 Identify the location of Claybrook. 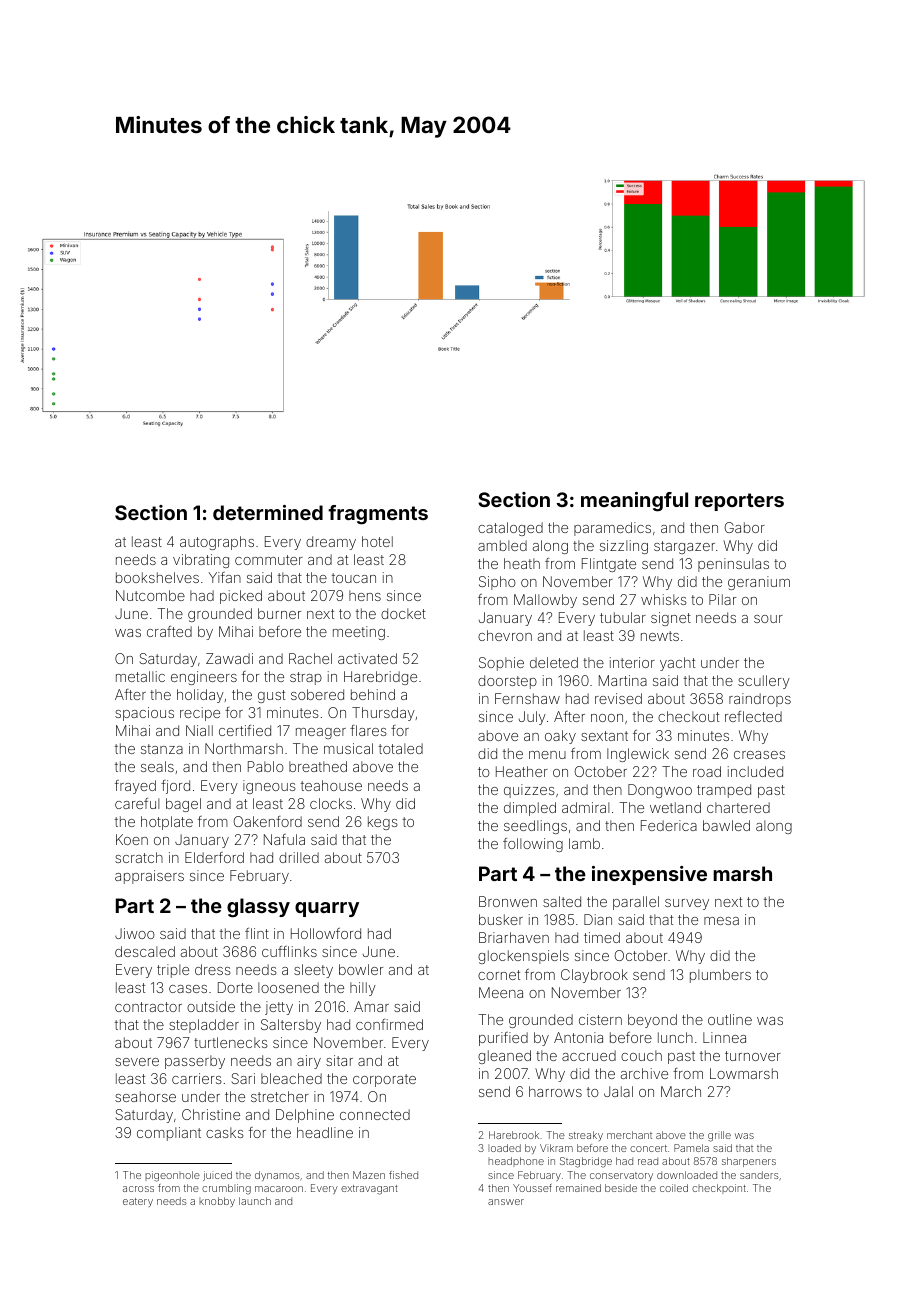
(594, 976).
